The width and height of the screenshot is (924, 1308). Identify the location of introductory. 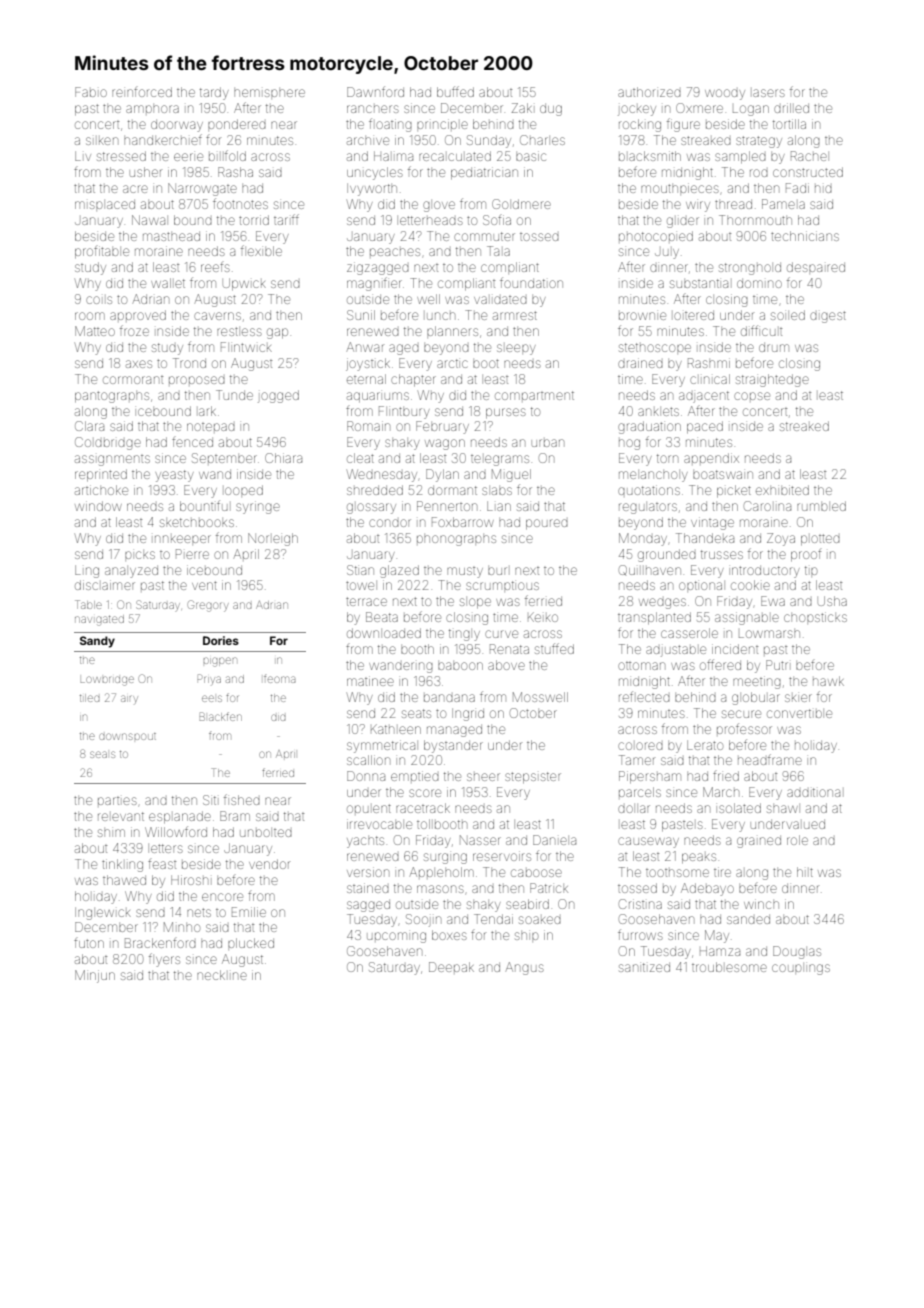
(765, 572).
